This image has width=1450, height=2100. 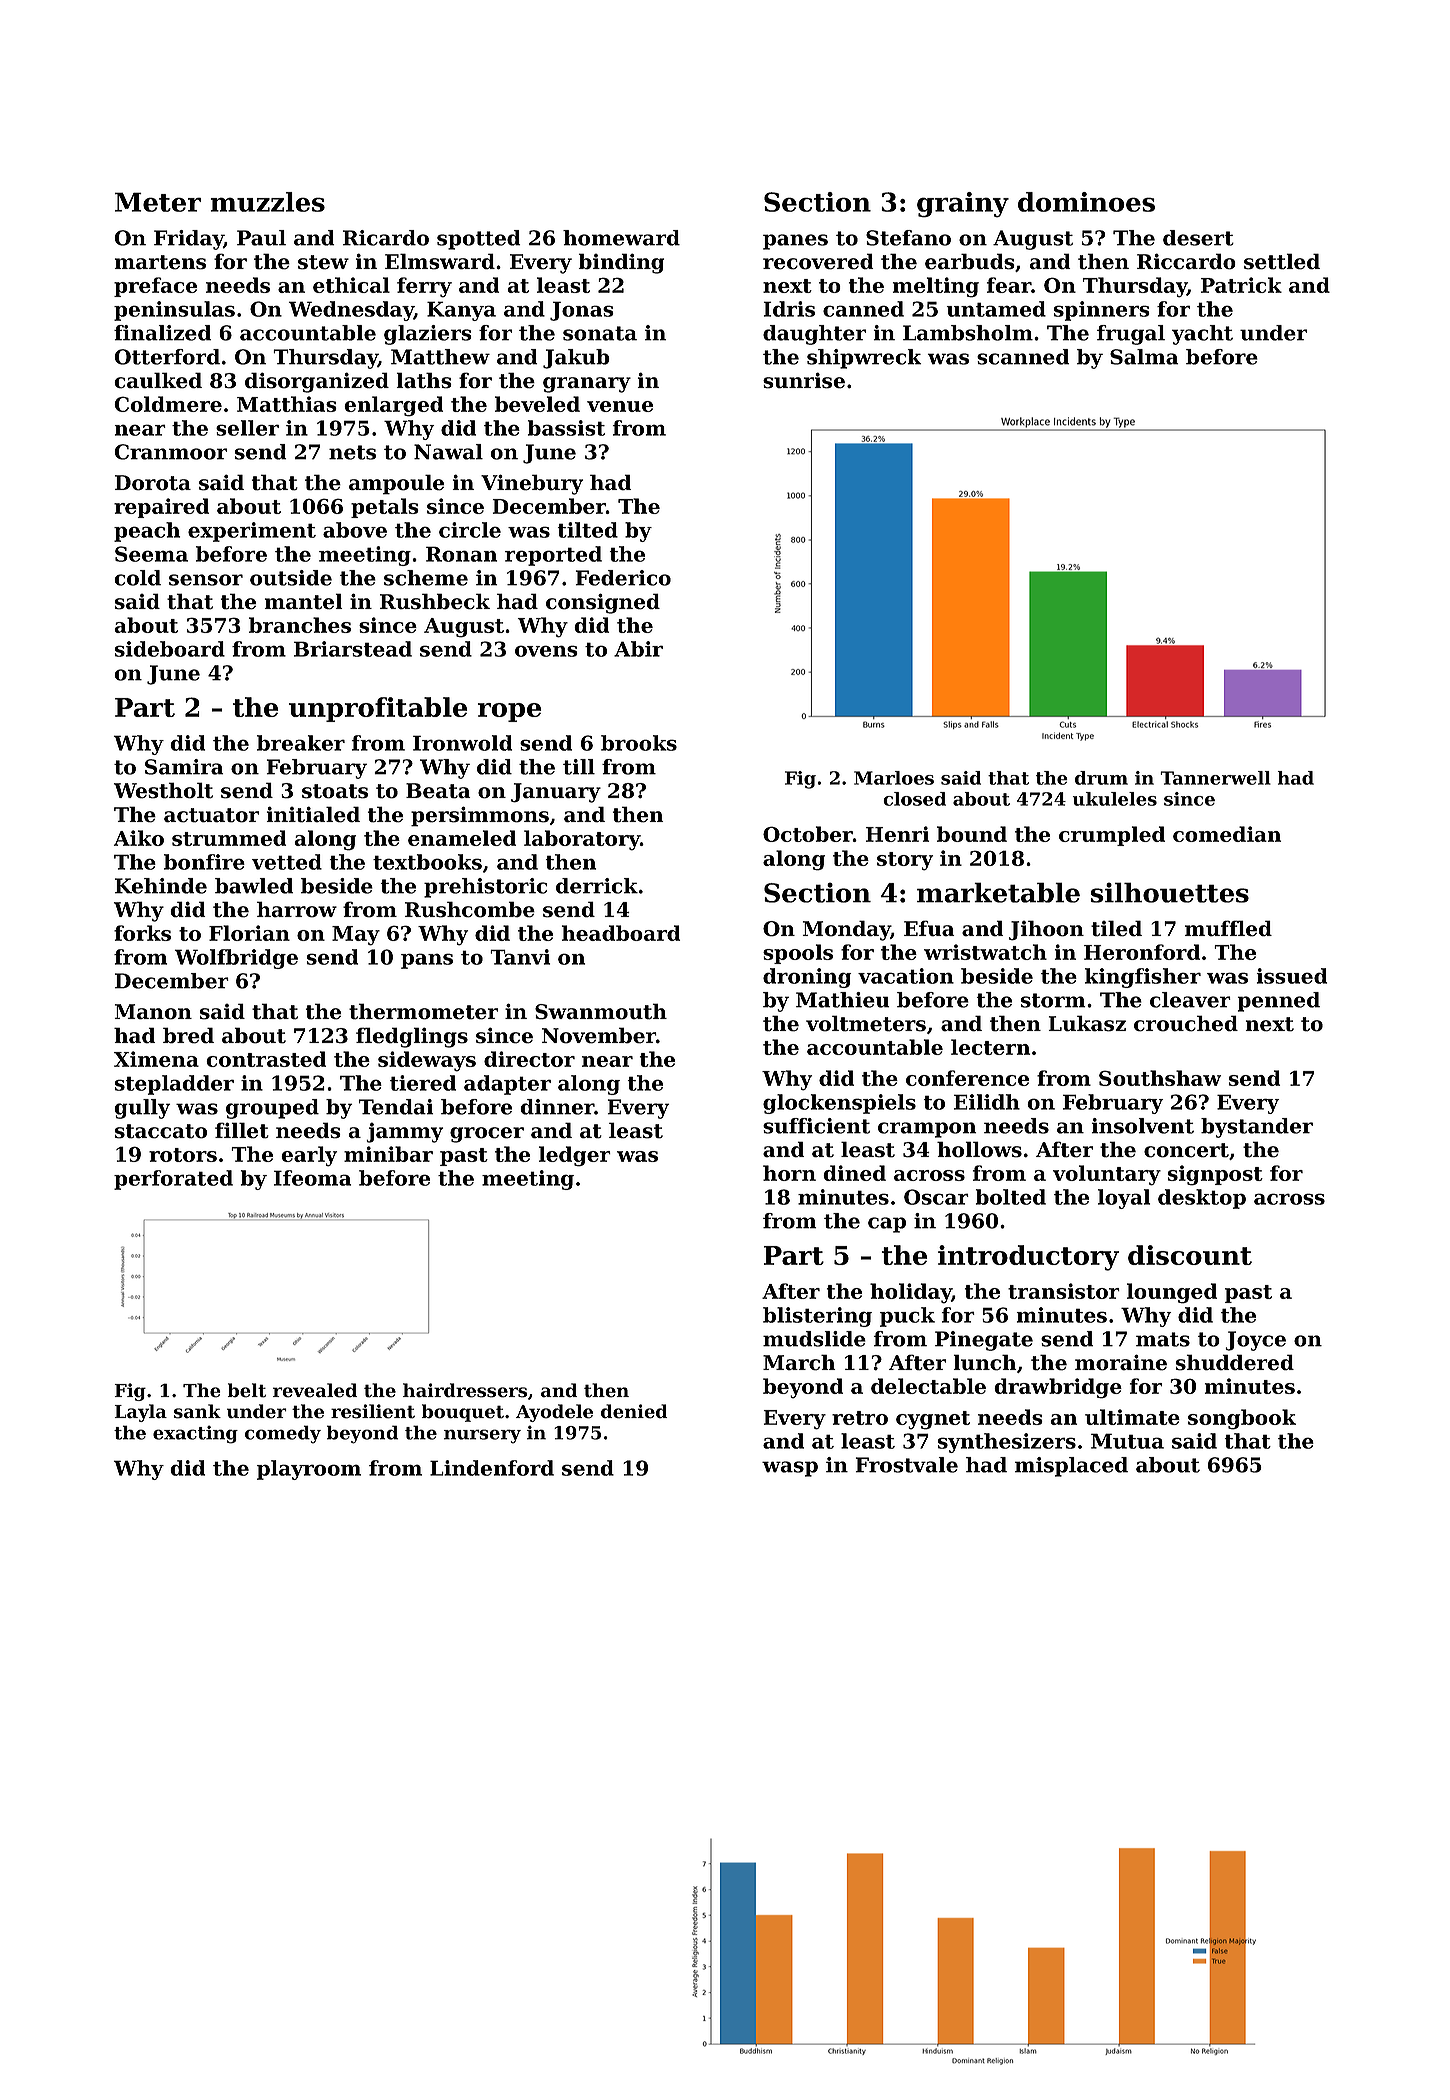 What do you see at coordinates (1107, 1175) in the image?
I see `voluntary` at bounding box center [1107, 1175].
